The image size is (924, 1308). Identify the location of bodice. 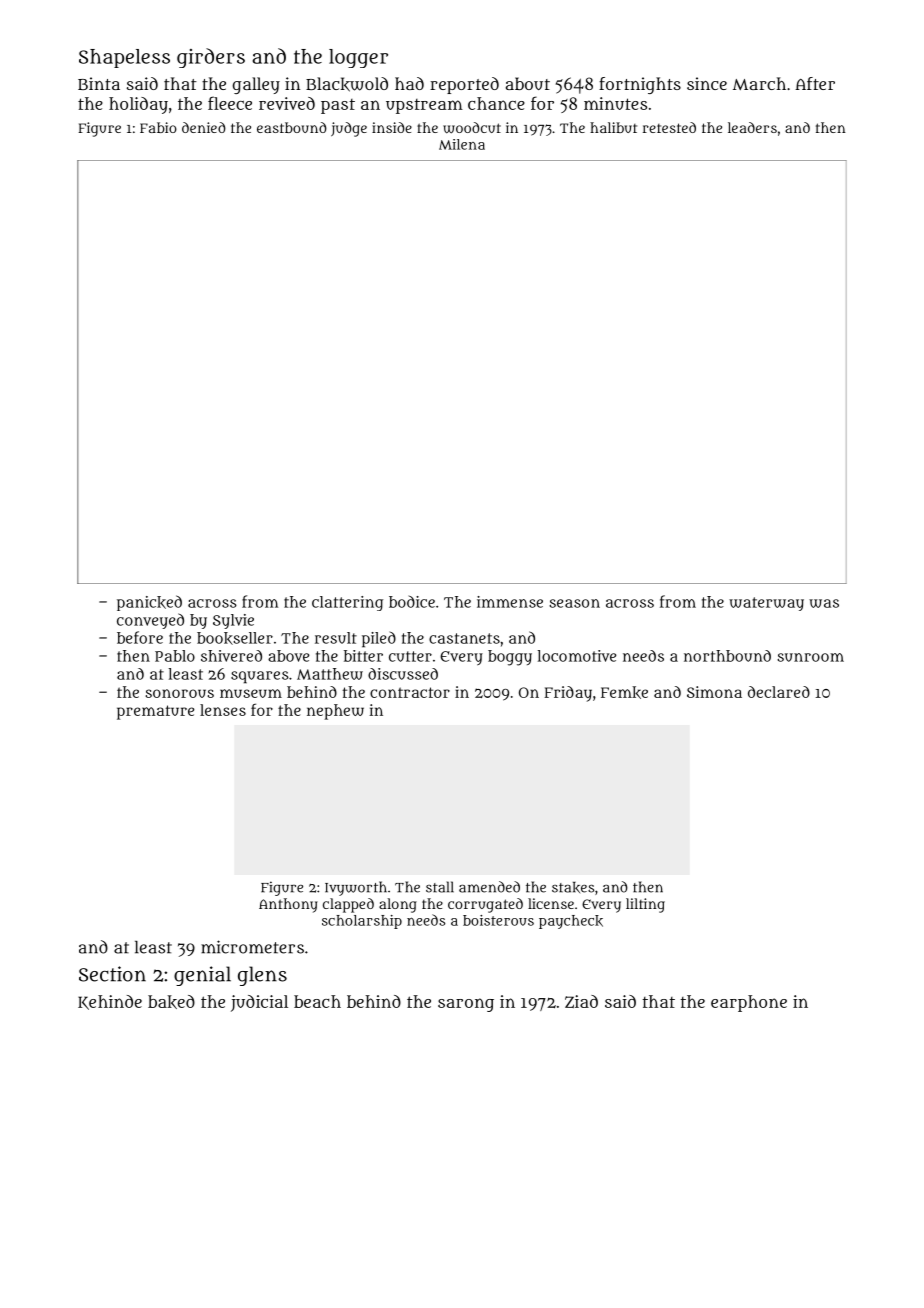
(412, 602).
